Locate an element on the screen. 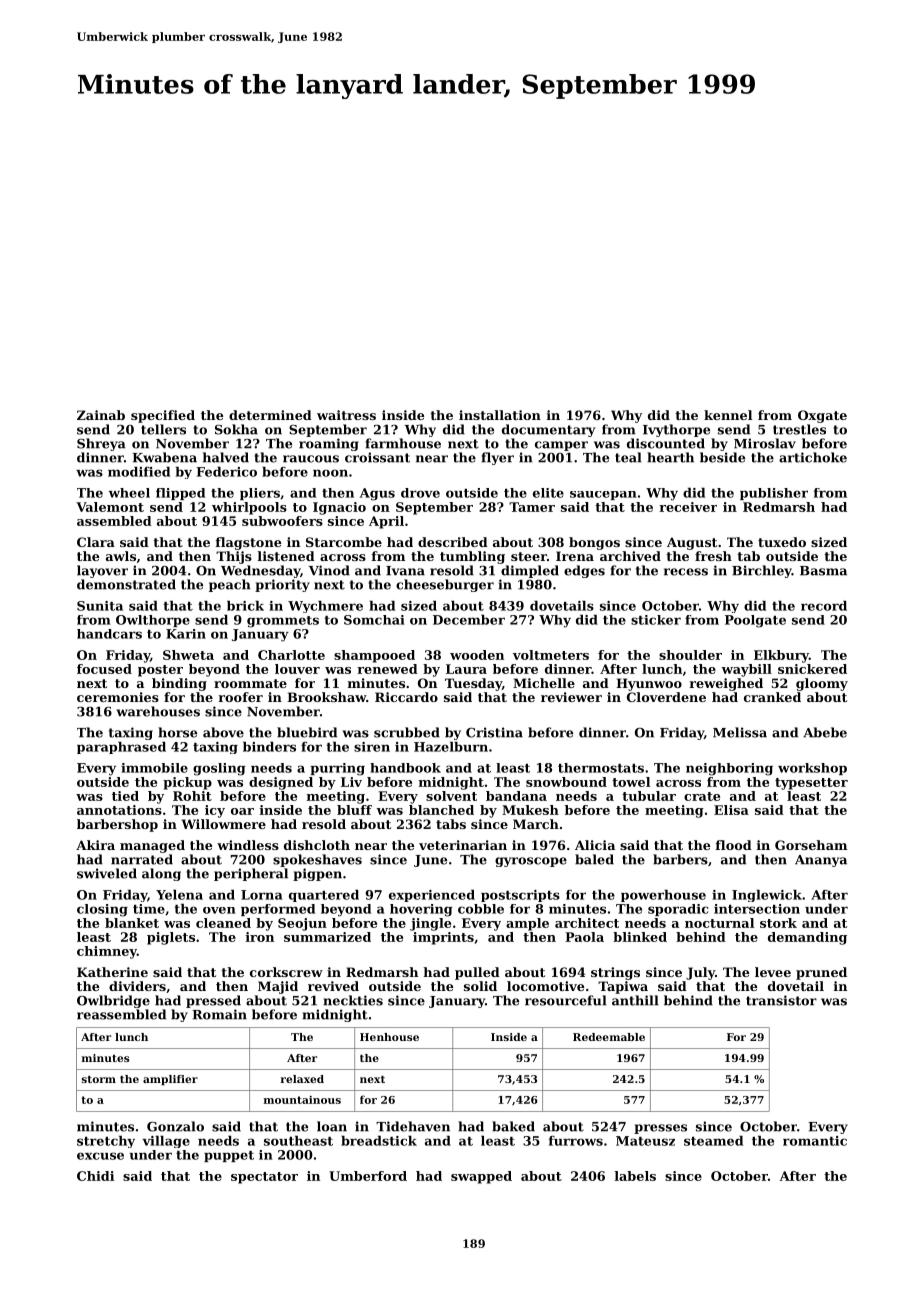 This screenshot has height=1308, width=924. Cristina is located at coordinates (494, 732).
